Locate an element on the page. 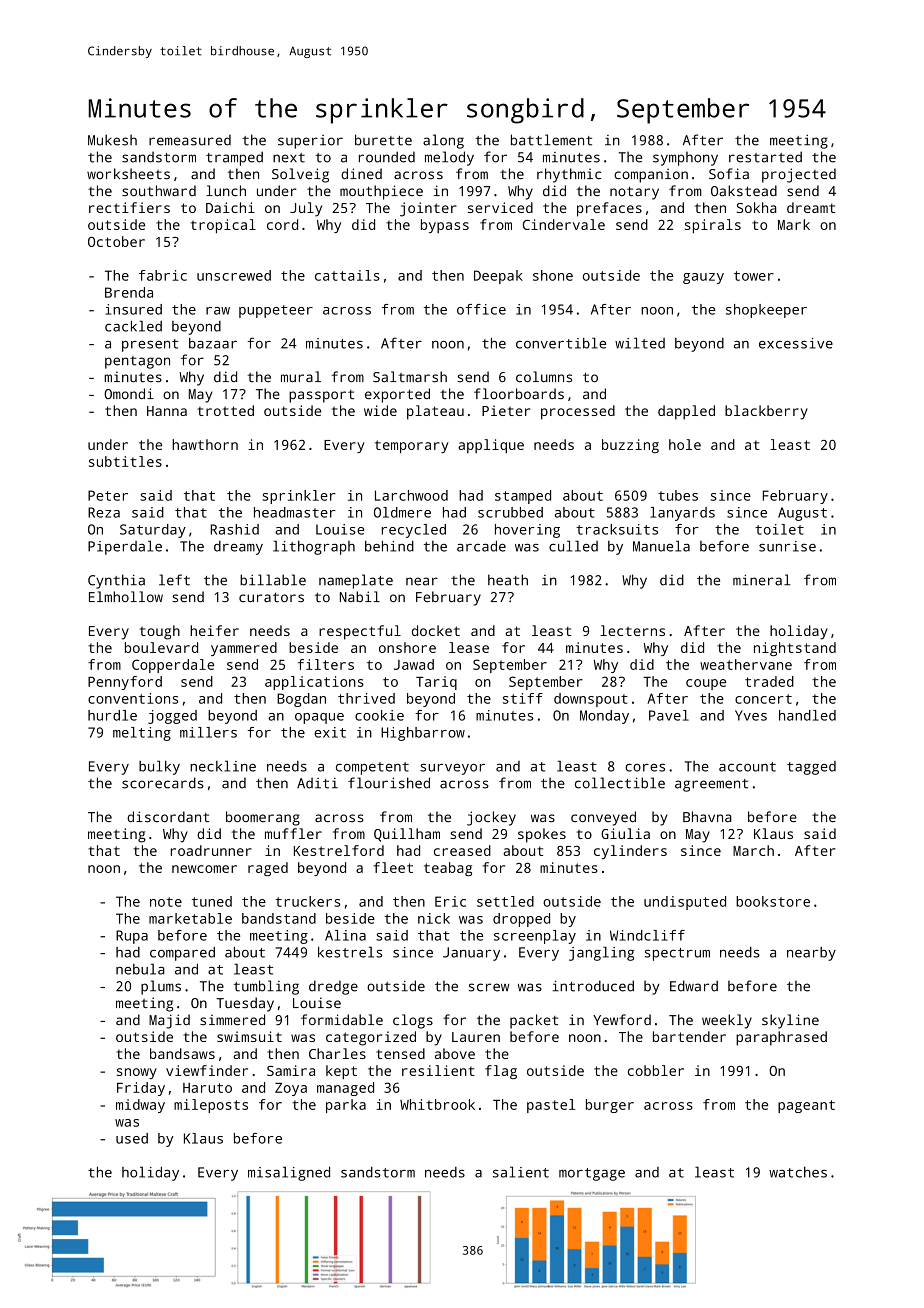 The height and width of the image is (1308, 924). docket is located at coordinates (436, 630).
